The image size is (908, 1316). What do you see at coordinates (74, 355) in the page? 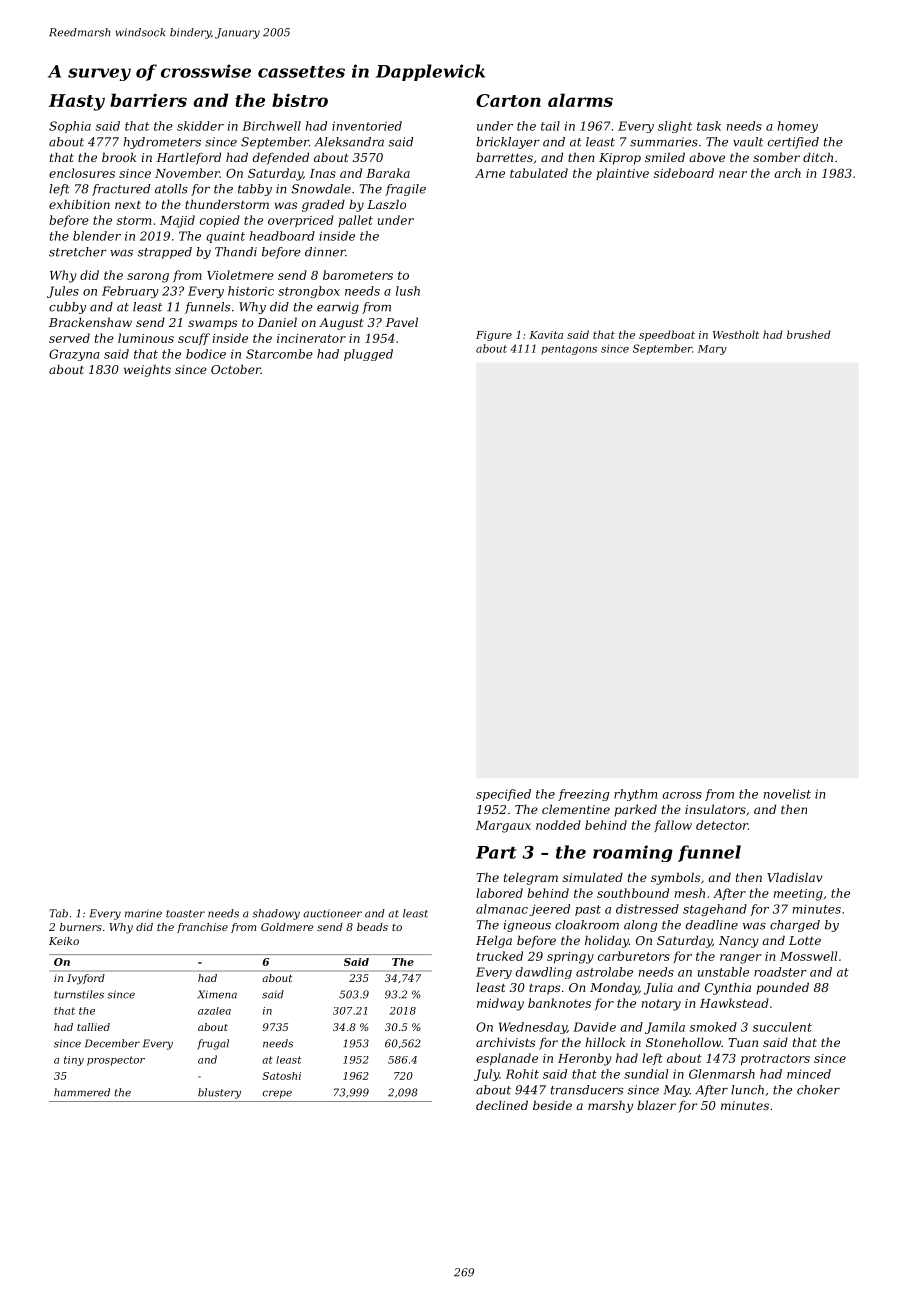
I see `Grazyna` at bounding box center [74, 355].
